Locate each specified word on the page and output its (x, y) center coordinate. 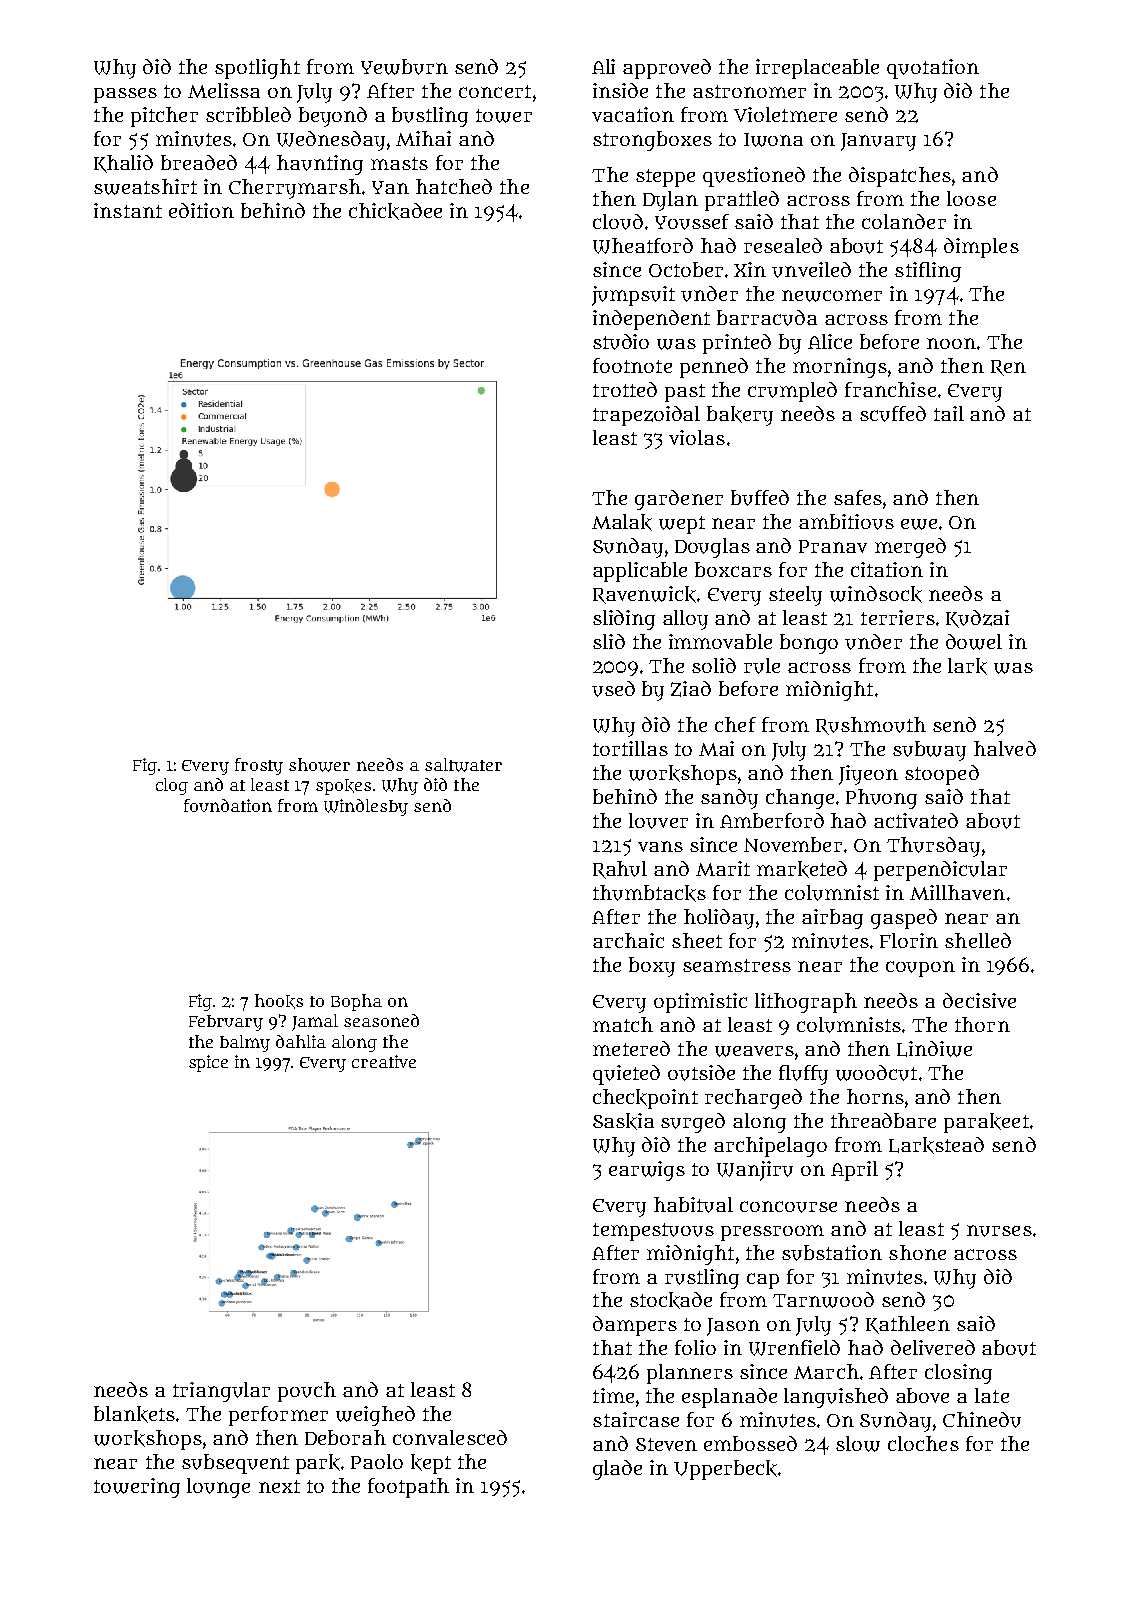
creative (384, 1061)
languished (836, 1398)
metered (631, 1048)
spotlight (257, 69)
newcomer (832, 296)
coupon (920, 969)
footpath (408, 1488)
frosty (259, 766)
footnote (632, 365)
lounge (218, 1488)
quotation (933, 69)
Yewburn (404, 67)
